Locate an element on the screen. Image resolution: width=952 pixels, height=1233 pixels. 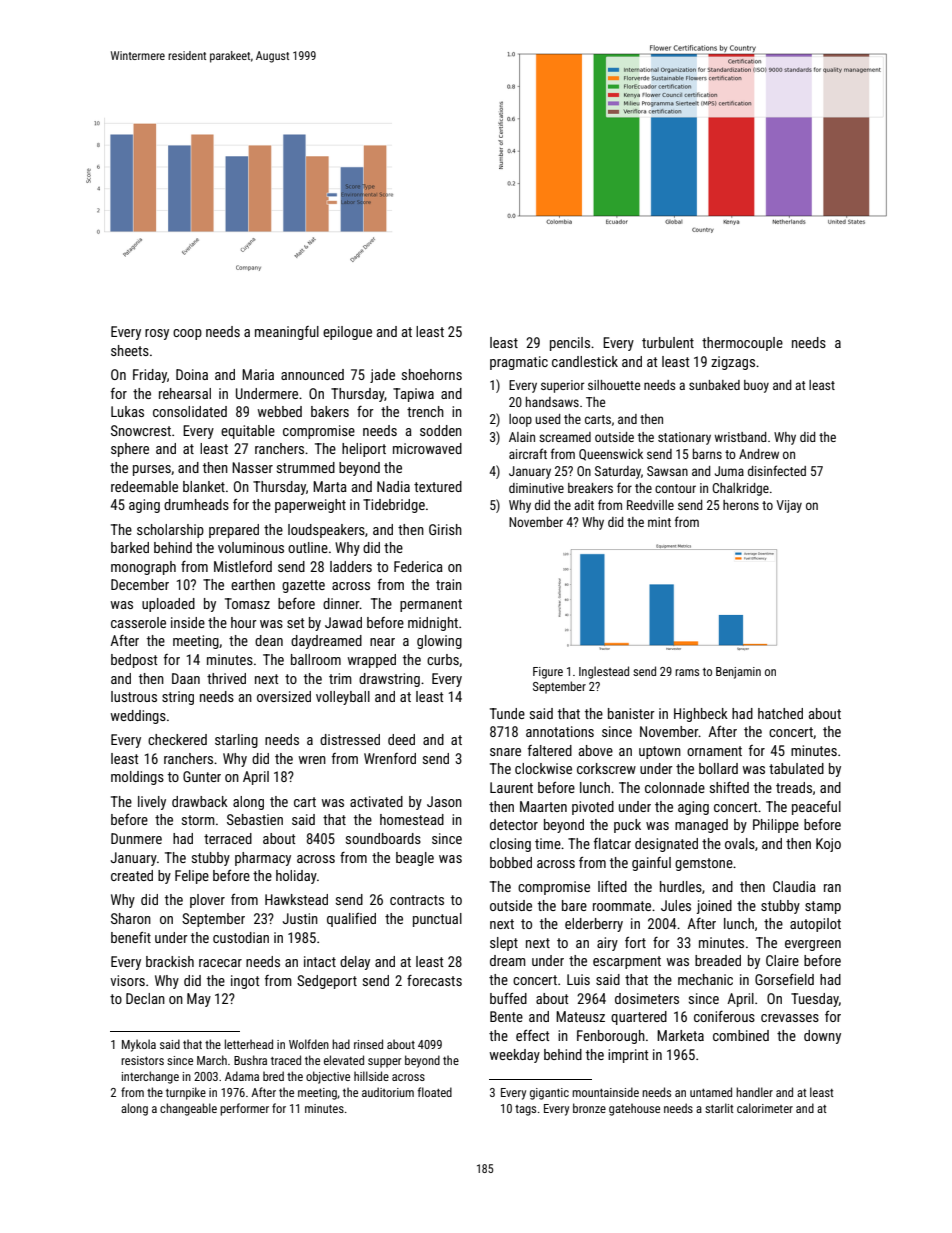
puck is located at coordinates (627, 826).
